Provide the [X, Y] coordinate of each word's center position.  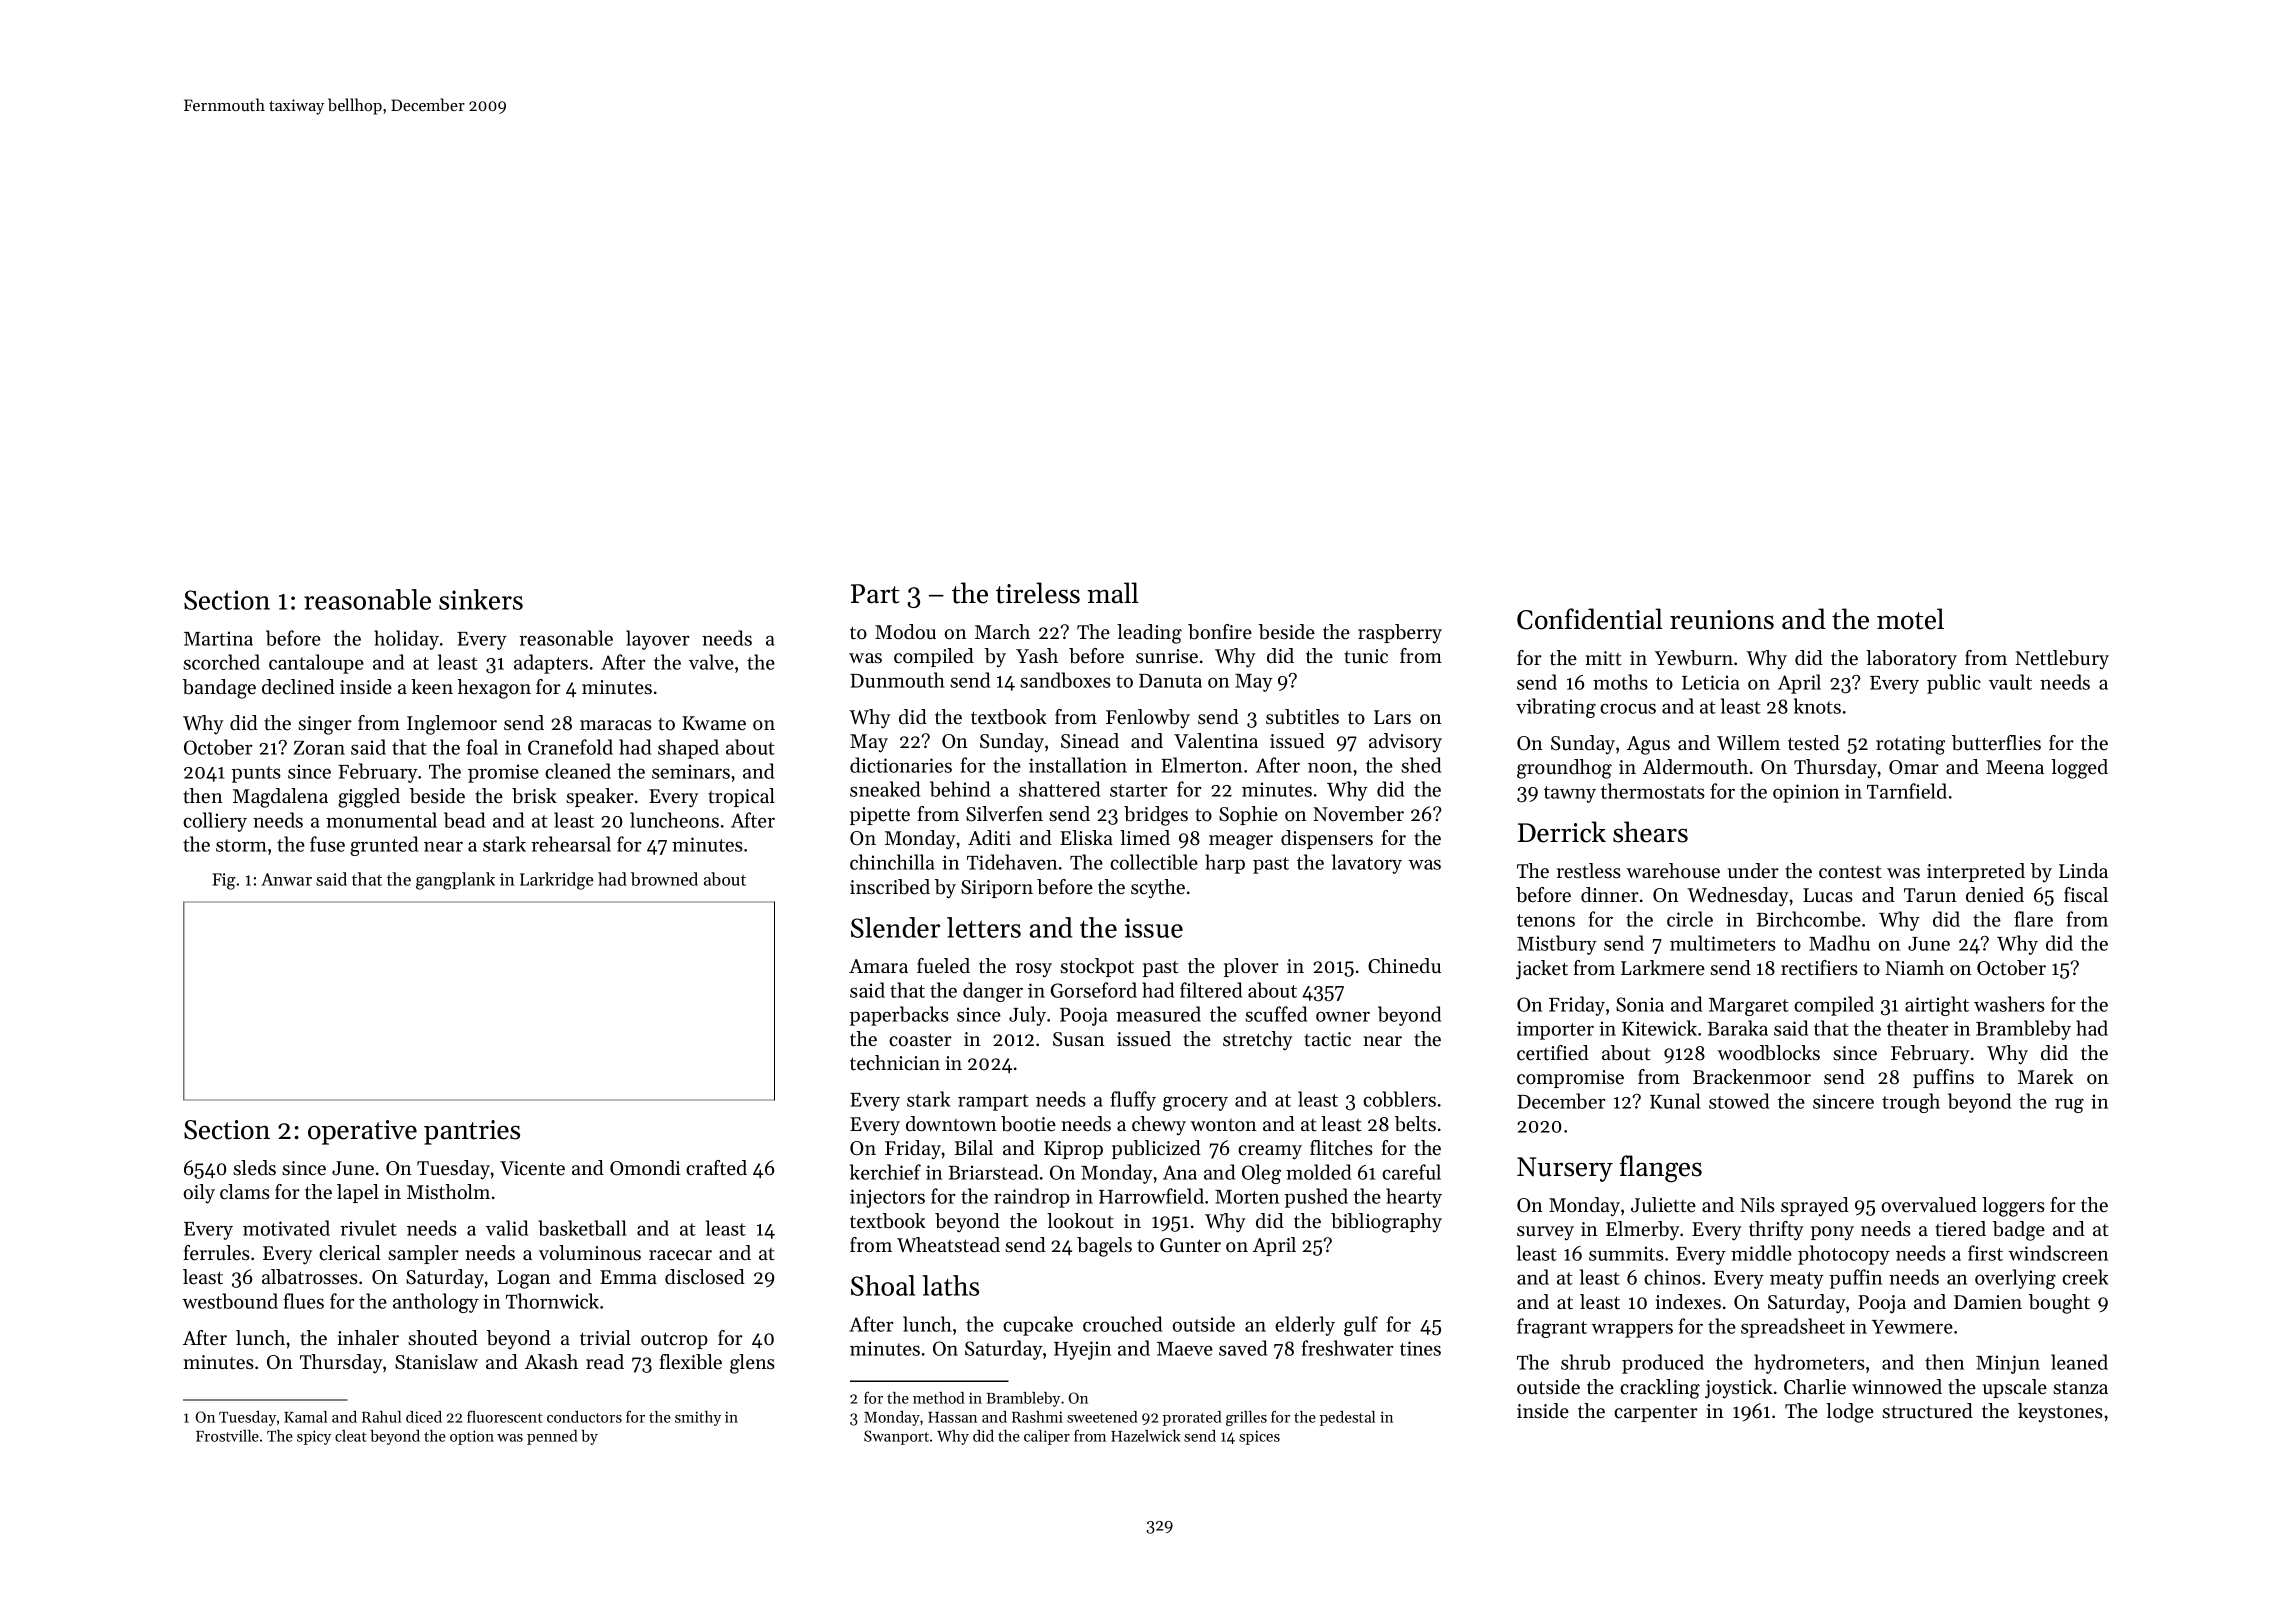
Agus [1648, 745]
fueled [943, 966]
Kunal [1675, 1101]
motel [1910, 619]
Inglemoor [452, 725]
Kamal [305, 1417]
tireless [1038, 593]
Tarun [1930, 895]
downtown [951, 1124]
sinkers [481, 599]
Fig [224, 881]
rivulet [368, 1228]
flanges [1661, 1169]
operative [362, 1132]
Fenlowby [1148, 719]
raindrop [1032, 1198]
